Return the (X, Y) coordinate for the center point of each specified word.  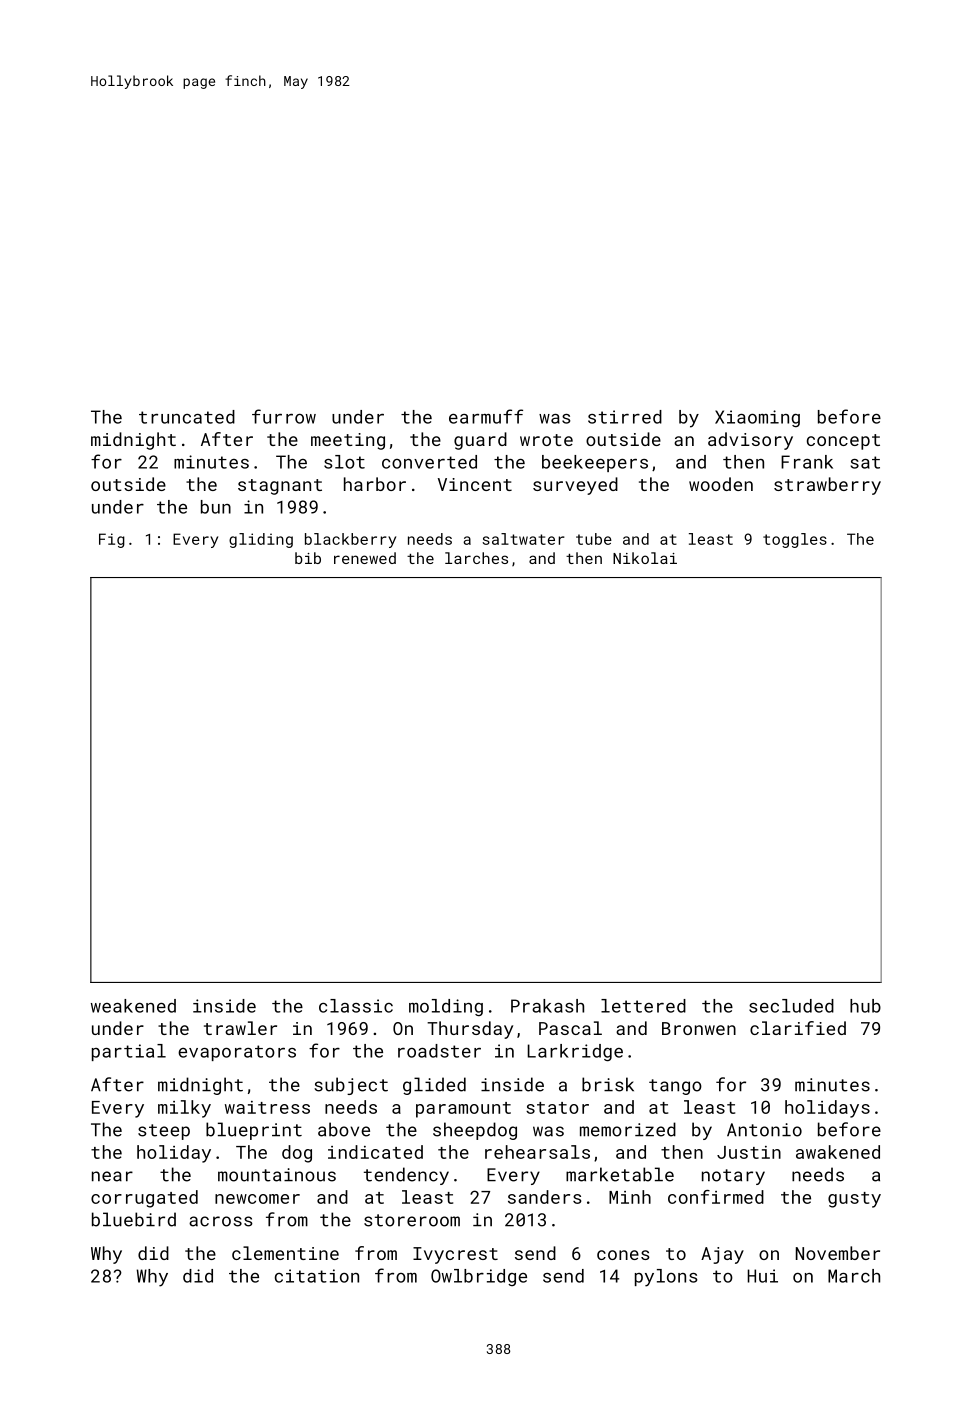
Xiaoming (757, 418)
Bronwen (699, 1028)
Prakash (547, 1006)
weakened (133, 1006)
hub (865, 1006)
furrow (284, 416)
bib (308, 558)
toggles (795, 540)
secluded (791, 1006)
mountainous (277, 1175)
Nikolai (645, 558)
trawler (240, 1028)
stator (557, 1108)
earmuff (486, 416)
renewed (365, 558)
